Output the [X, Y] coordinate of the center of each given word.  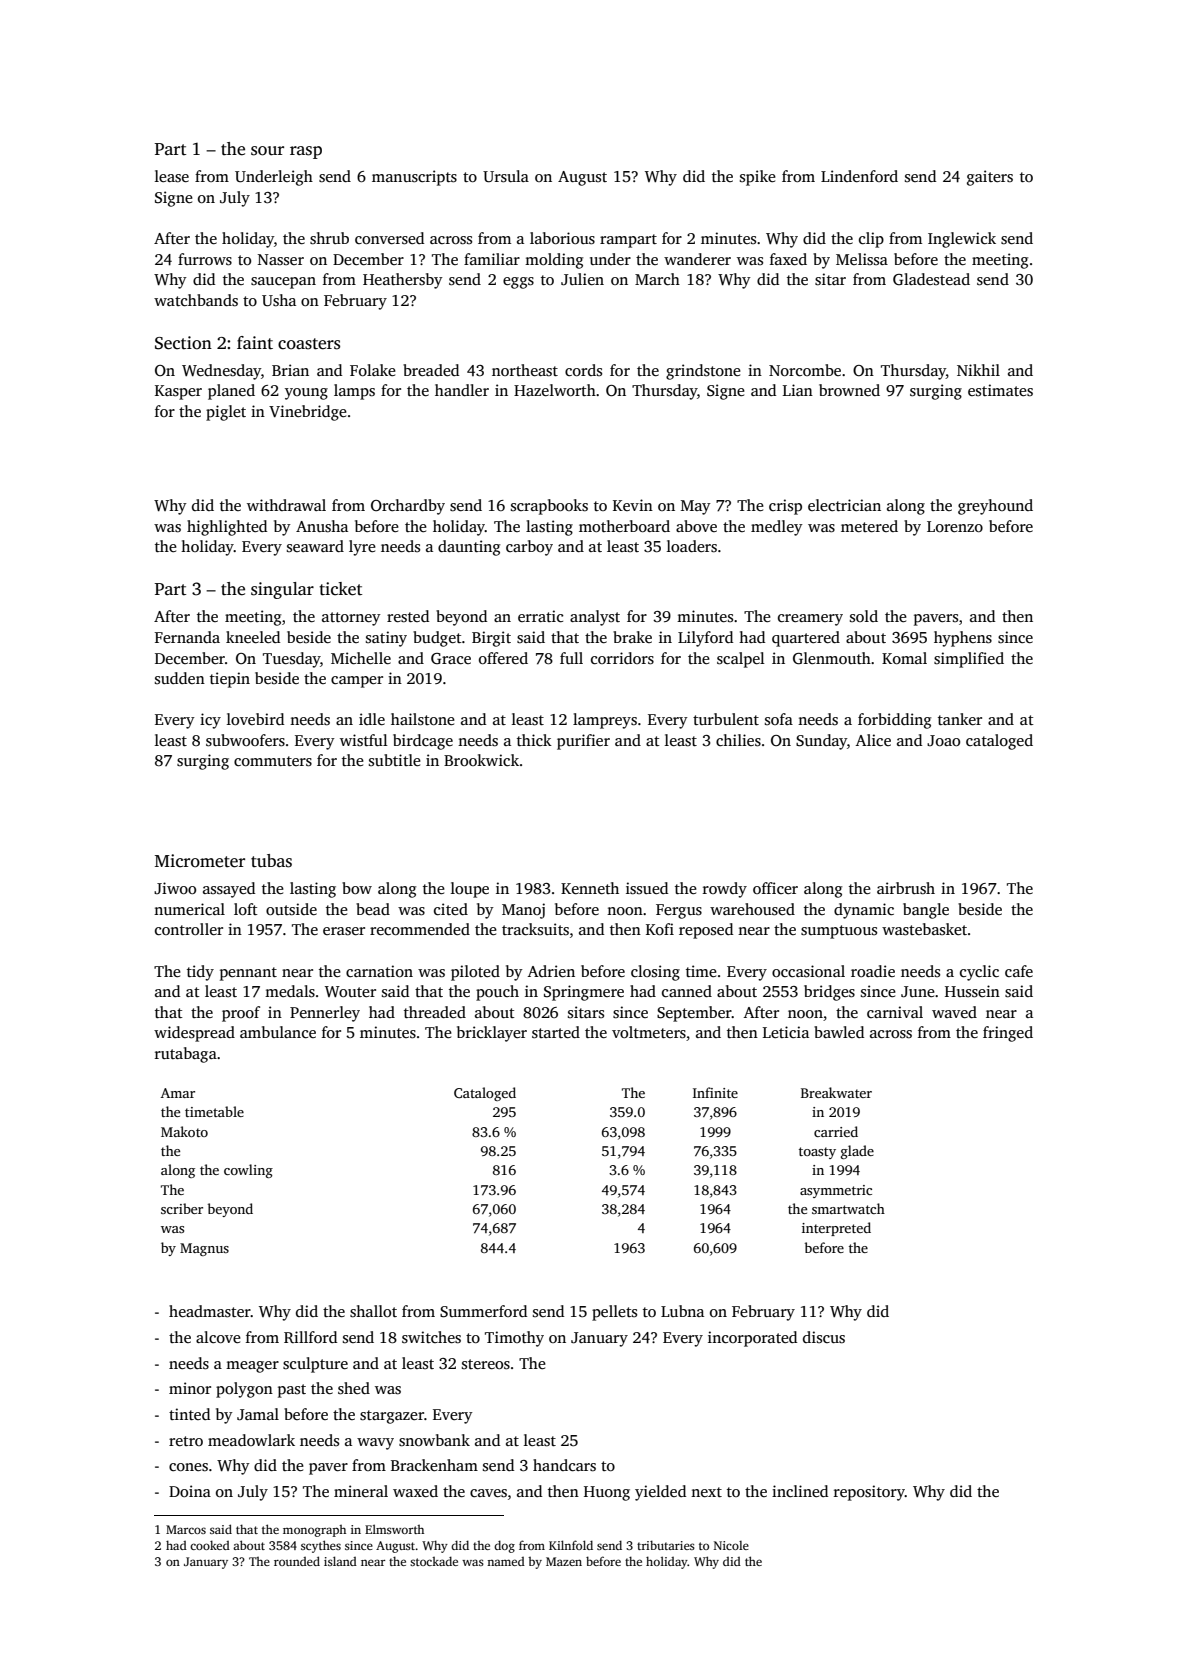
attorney [351, 619]
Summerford [483, 1311]
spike [758, 178]
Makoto [184, 1131]
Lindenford [859, 176]
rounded [297, 1561]
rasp [306, 152]
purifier [583, 742]
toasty [817, 1153]
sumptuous [839, 932]
